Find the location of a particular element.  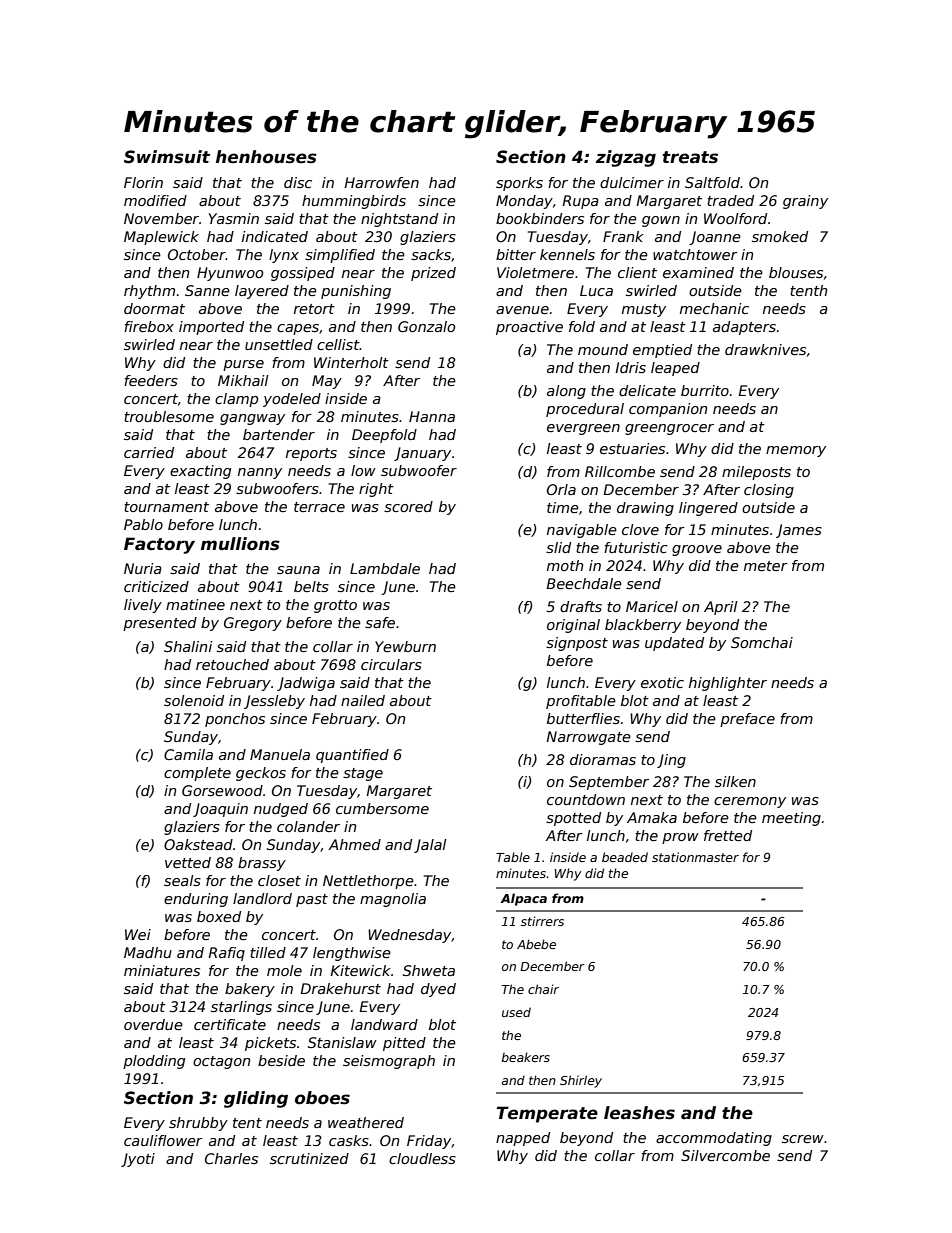

imported is located at coordinates (211, 328).
